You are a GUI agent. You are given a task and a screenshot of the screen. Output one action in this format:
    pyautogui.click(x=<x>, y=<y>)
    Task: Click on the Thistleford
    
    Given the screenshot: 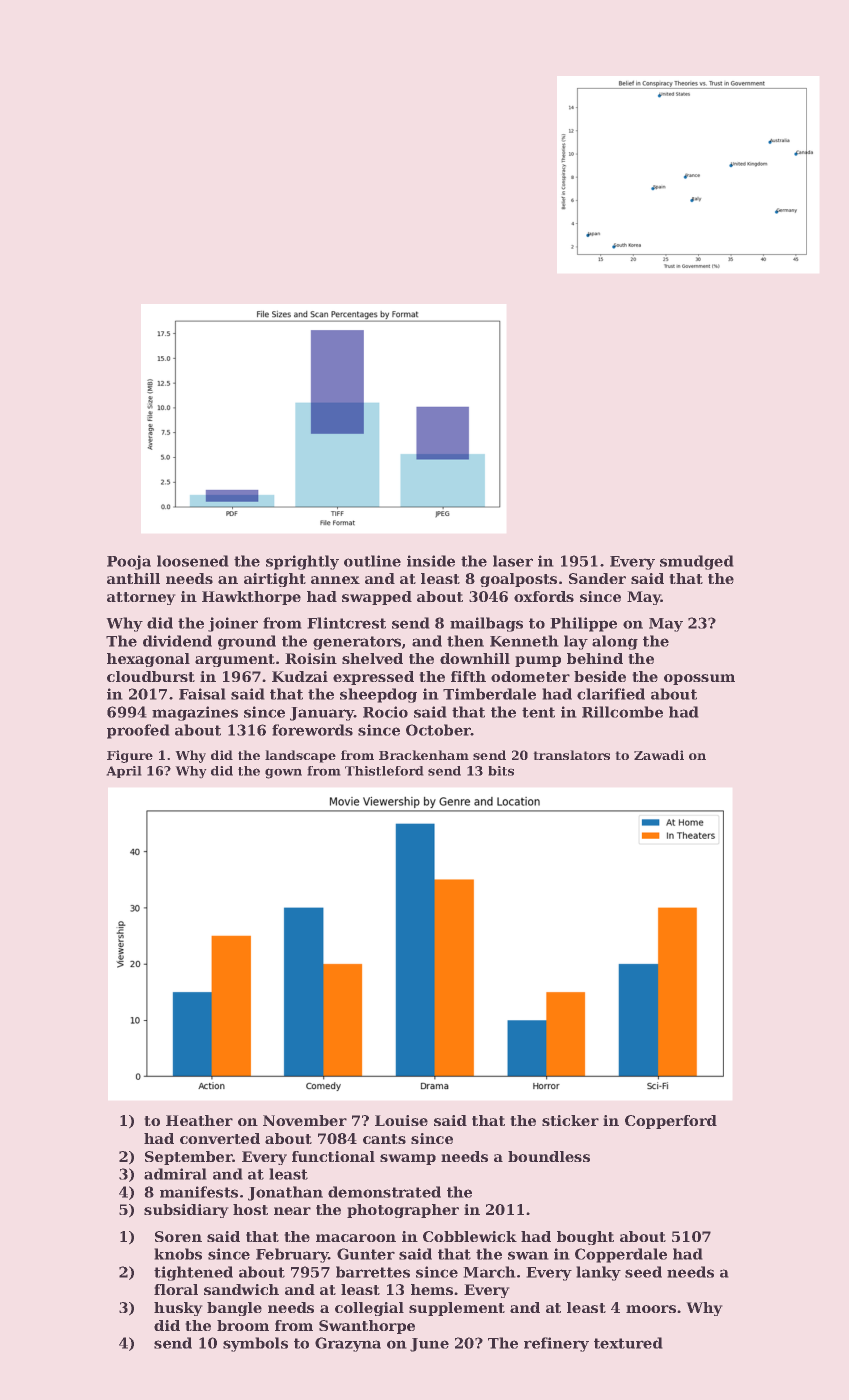 What is the action you would take?
    pyautogui.click(x=384, y=771)
